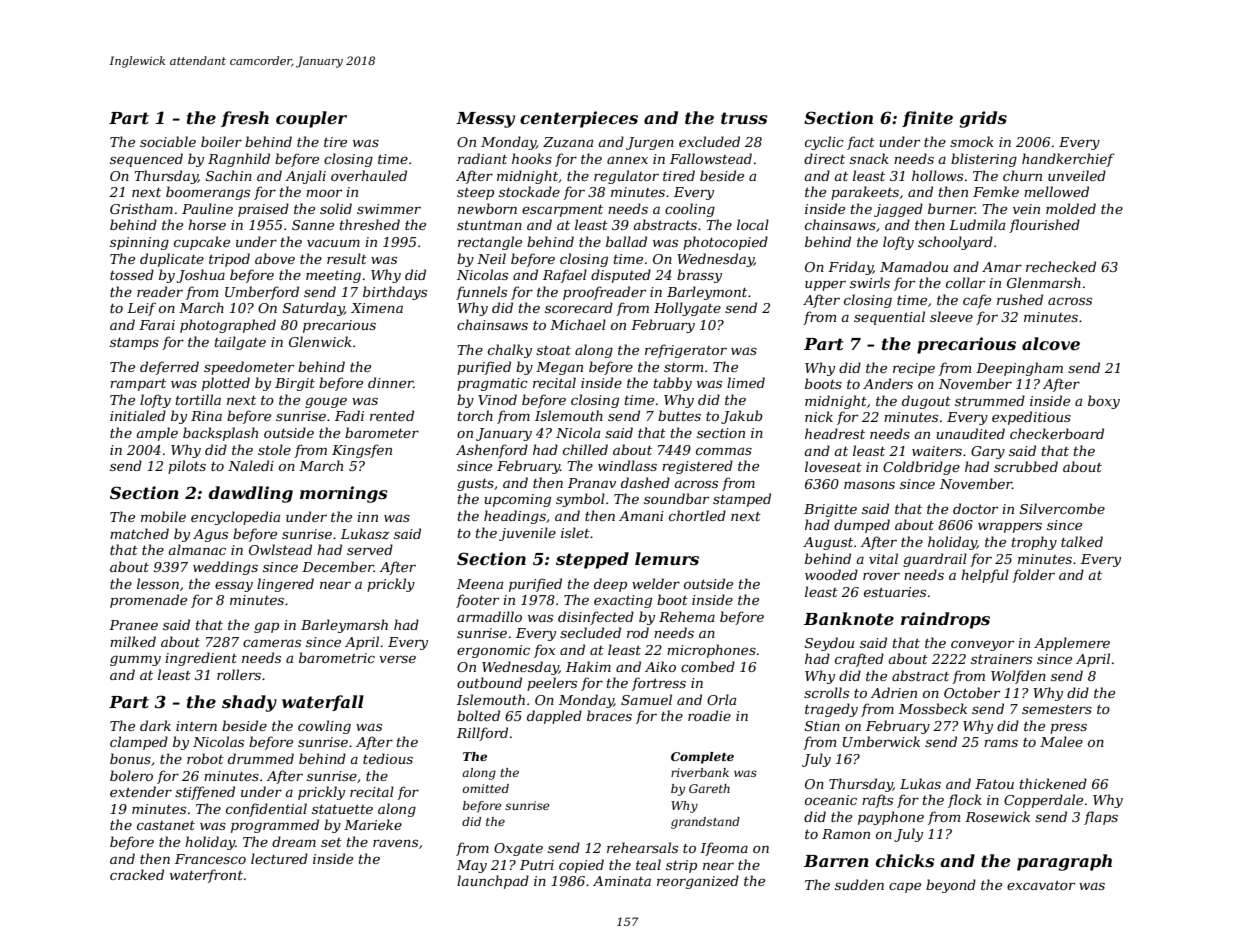 The image size is (1233, 952). I want to click on Jurgen, so click(650, 143).
